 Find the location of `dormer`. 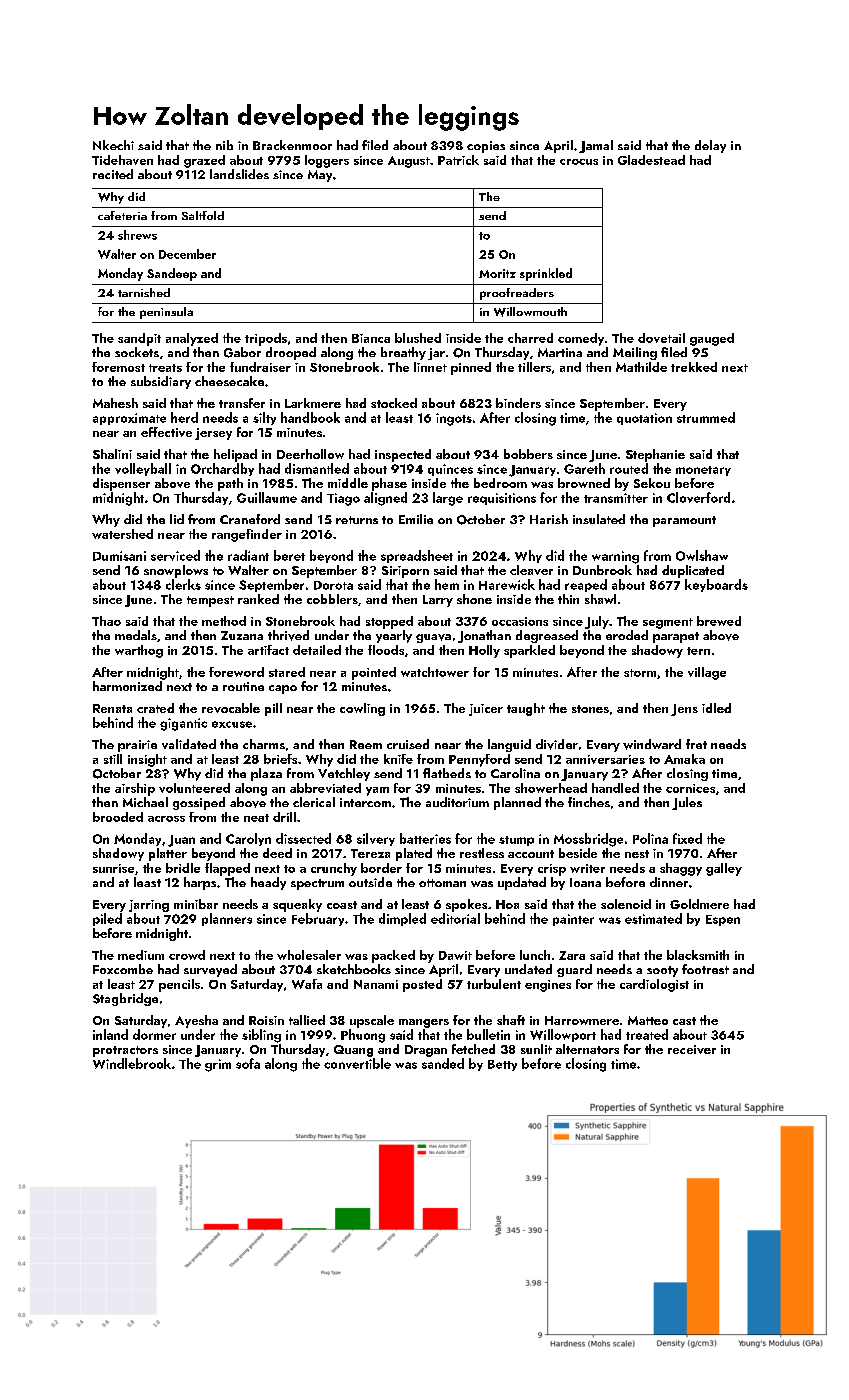

dormer is located at coordinates (154, 1034).
